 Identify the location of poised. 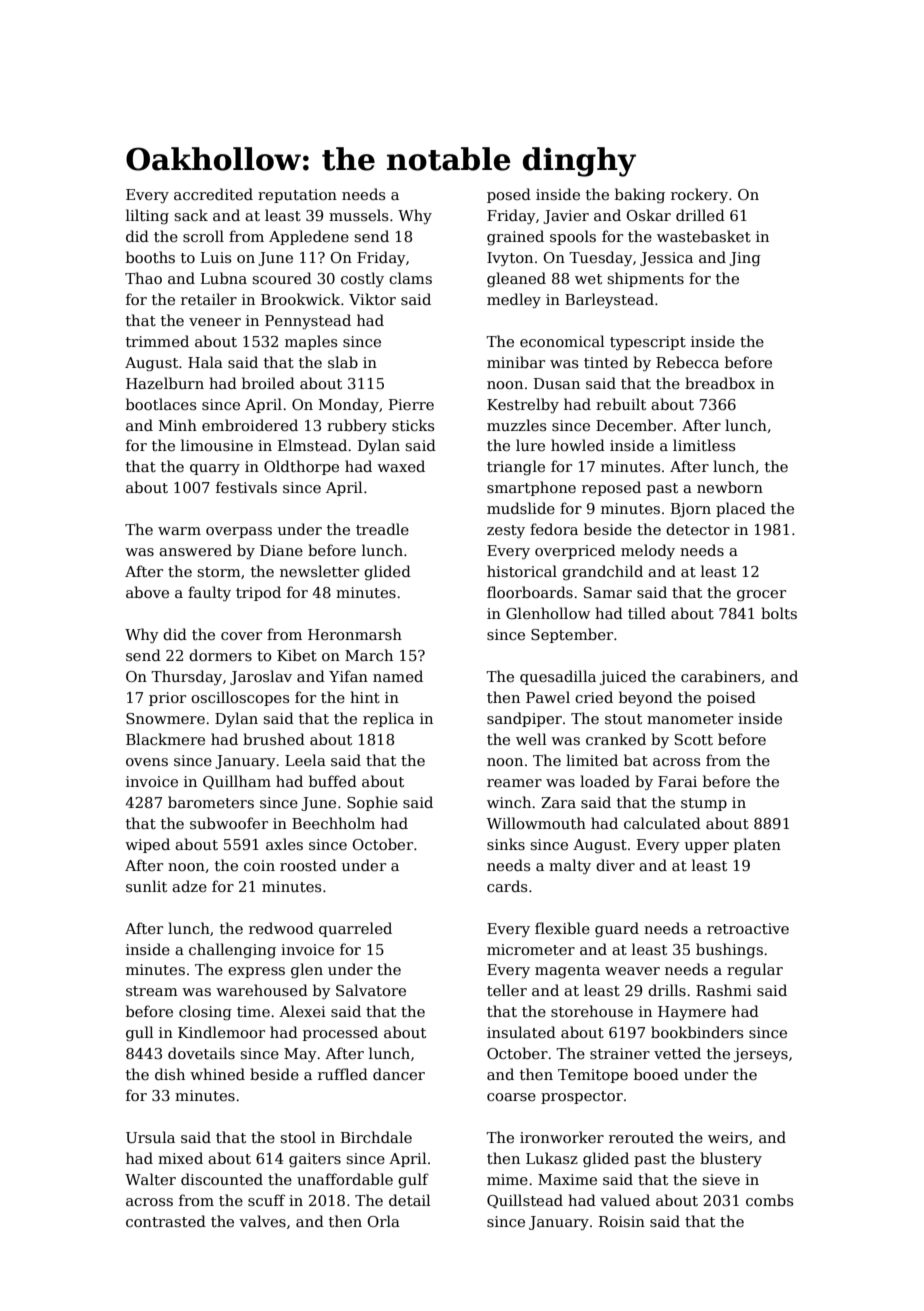
(731, 698).
